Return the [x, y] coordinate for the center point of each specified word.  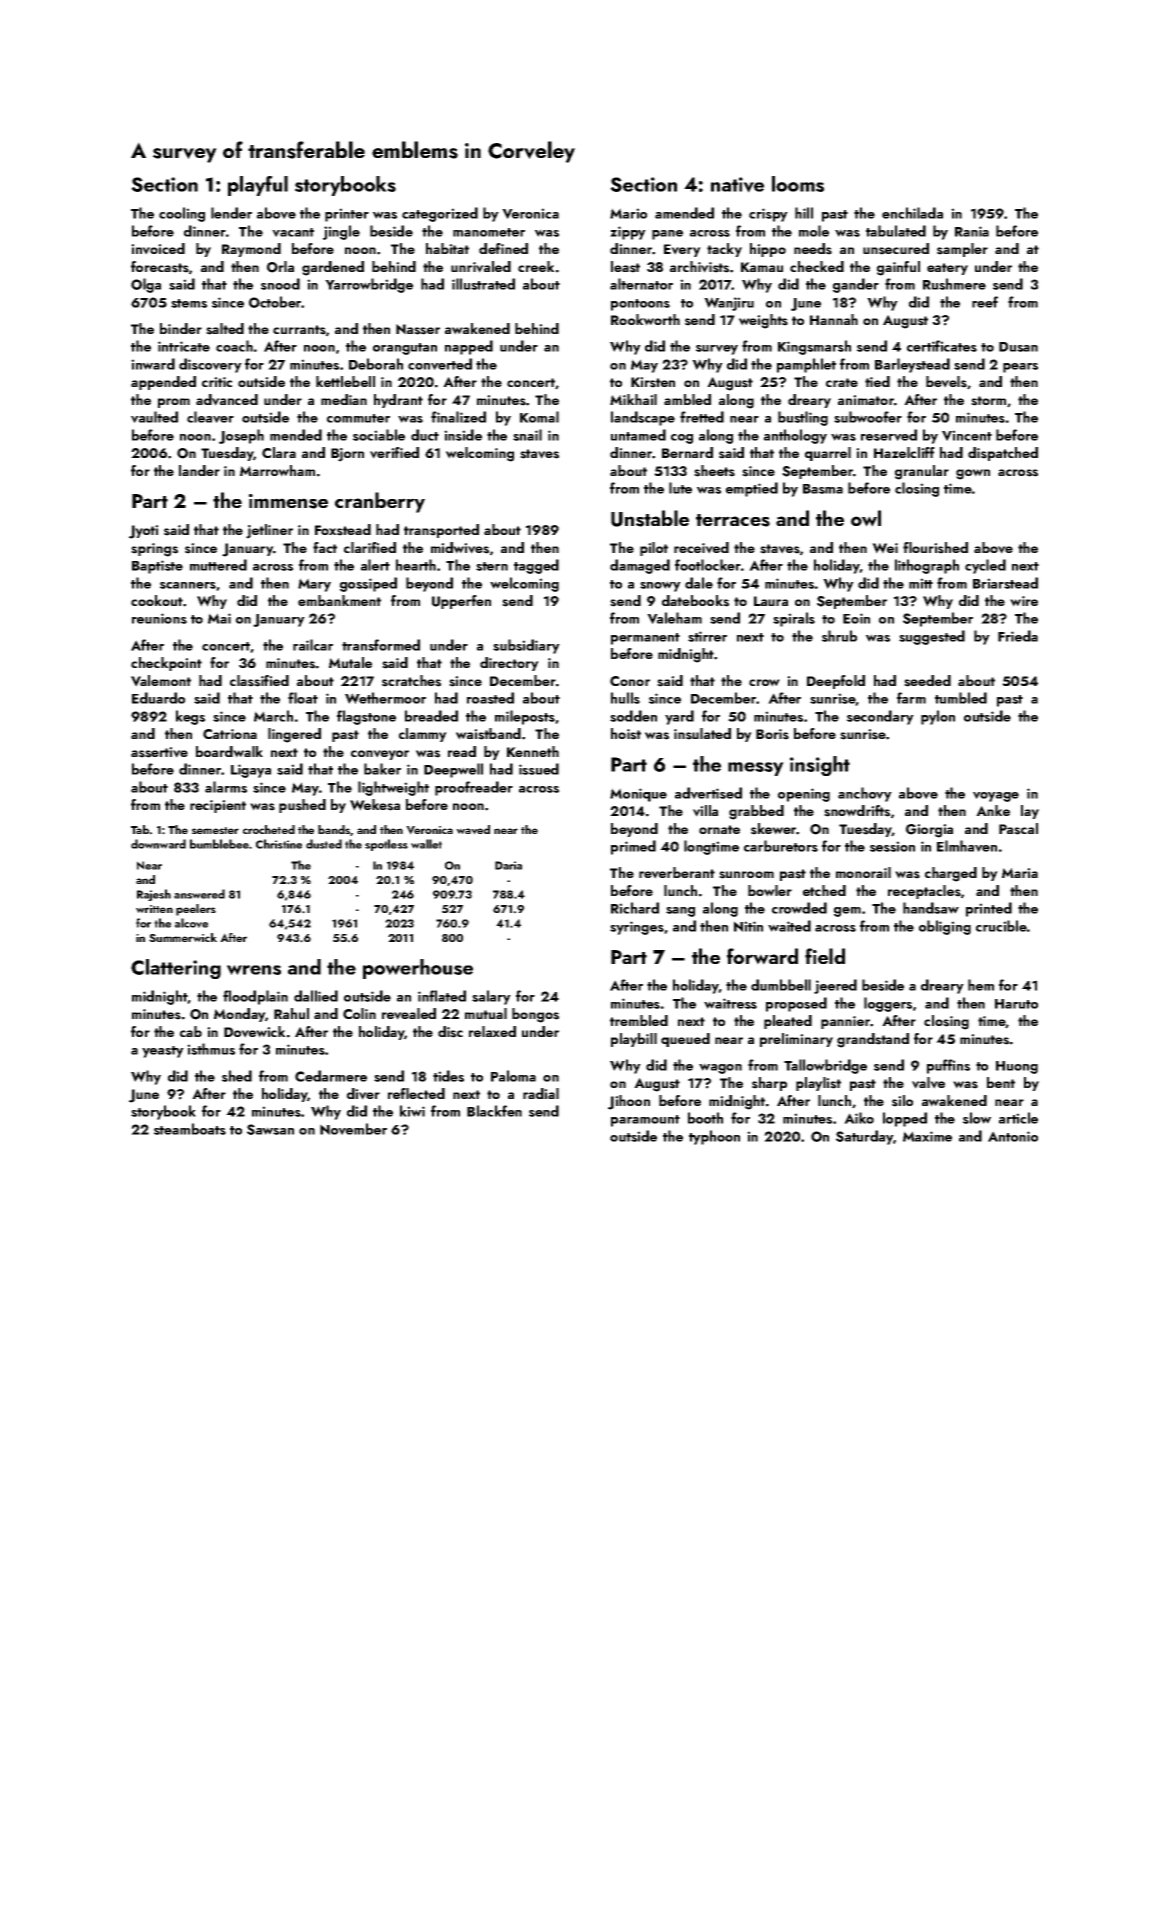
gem [847, 912]
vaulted [154, 417]
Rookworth [645, 320]
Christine [279, 844]
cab [191, 1031]
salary [491, 997]
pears [1020, 368]
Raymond [251, 250]
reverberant [677, 873]
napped [469, 347]
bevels [946, 382]
